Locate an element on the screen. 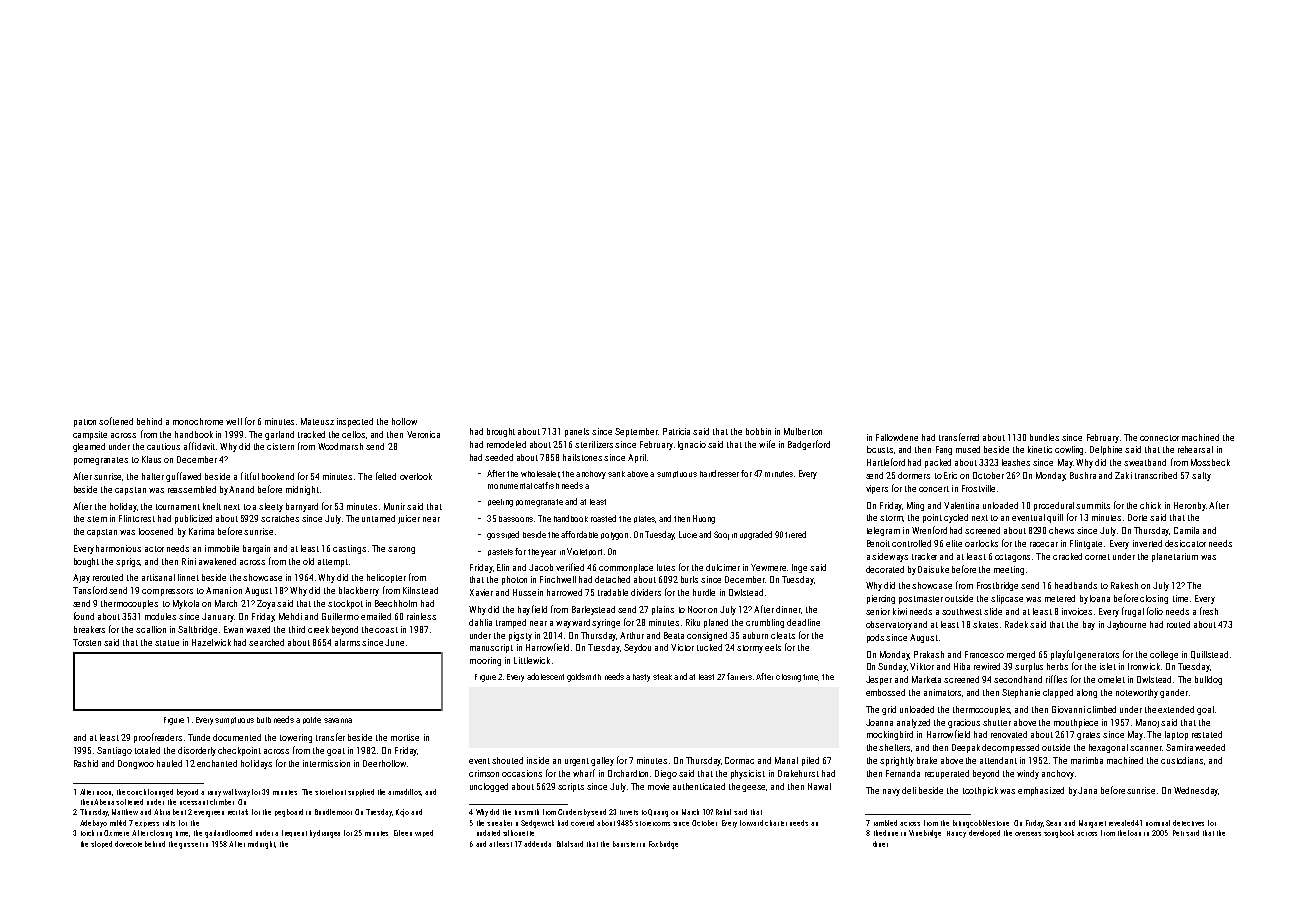 The height and width of the screenshot is (924, 1308). toothpick is located at coordinates (980, 791).
